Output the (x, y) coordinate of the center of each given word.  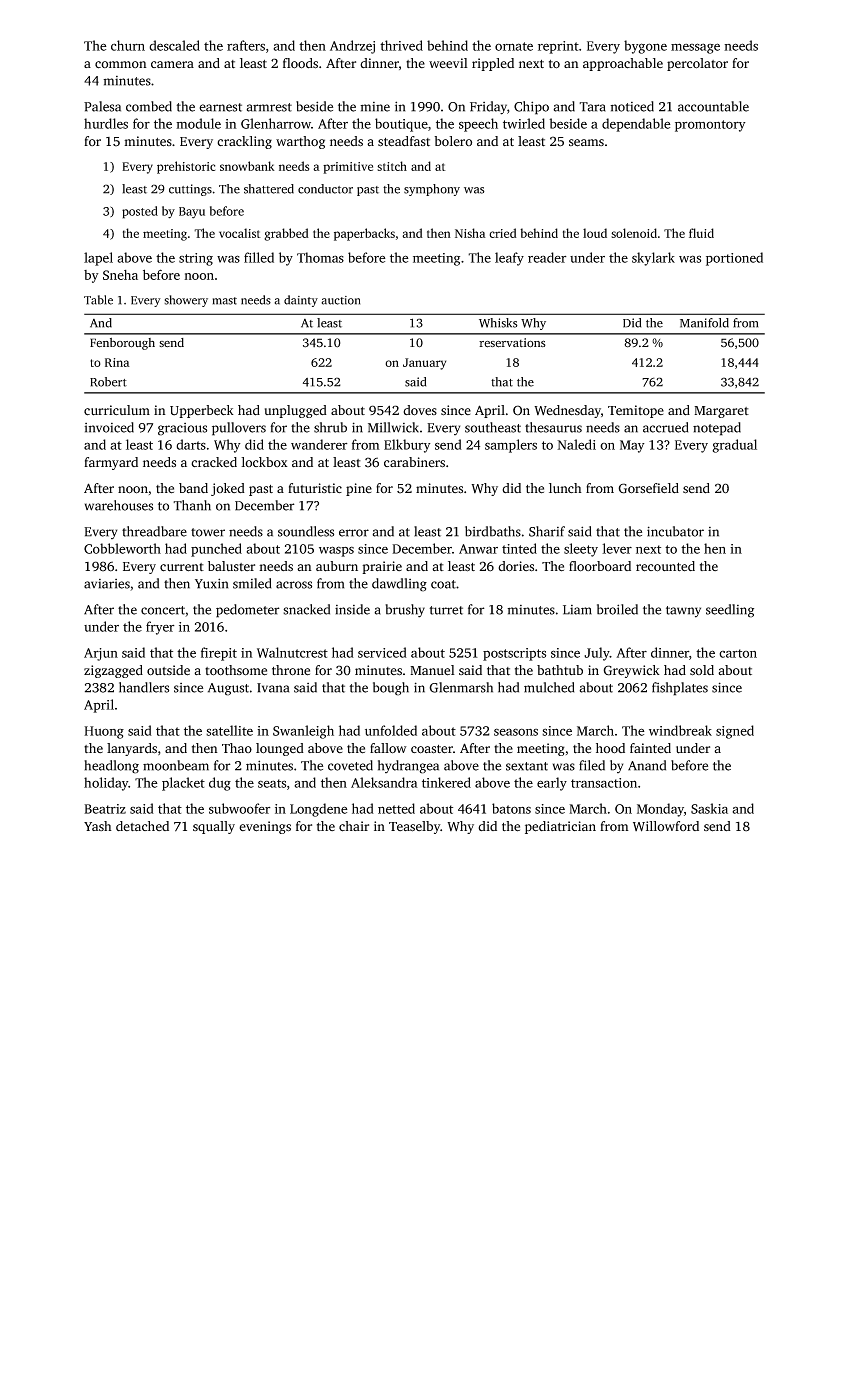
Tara (592, 107)
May (632, 446)
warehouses (119, 505)
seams (586, 143)
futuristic (315, 488)
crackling (244, 142)
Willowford (666, 826)
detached (142, 826)
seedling (730, 611)
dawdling (399, 585)
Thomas (320, 257)
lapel (98, 259)
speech (478, 125)
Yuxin (211, 583)
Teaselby (415, 827)
